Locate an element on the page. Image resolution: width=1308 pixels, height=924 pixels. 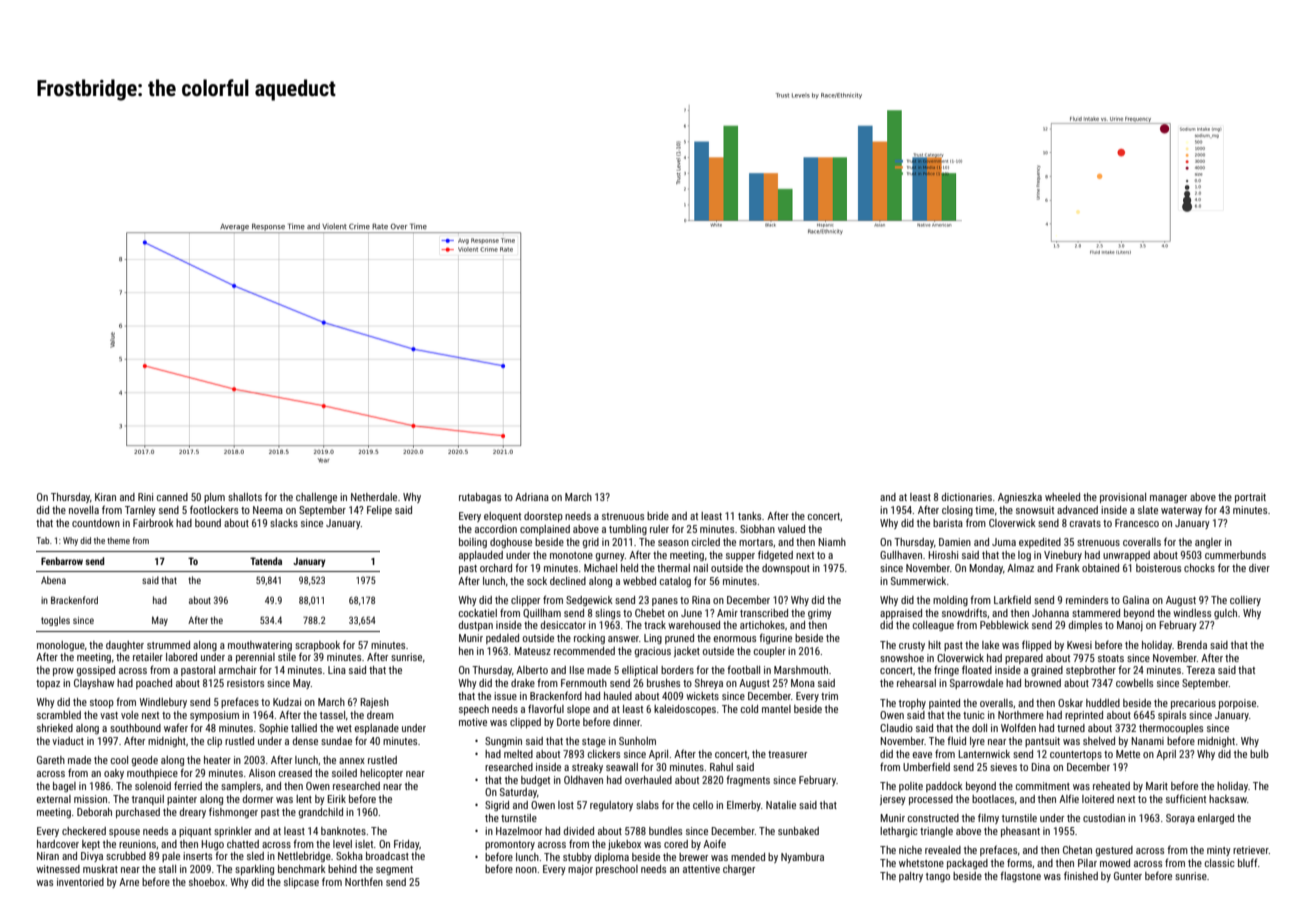
islet is located at coordinates (364, 844).
